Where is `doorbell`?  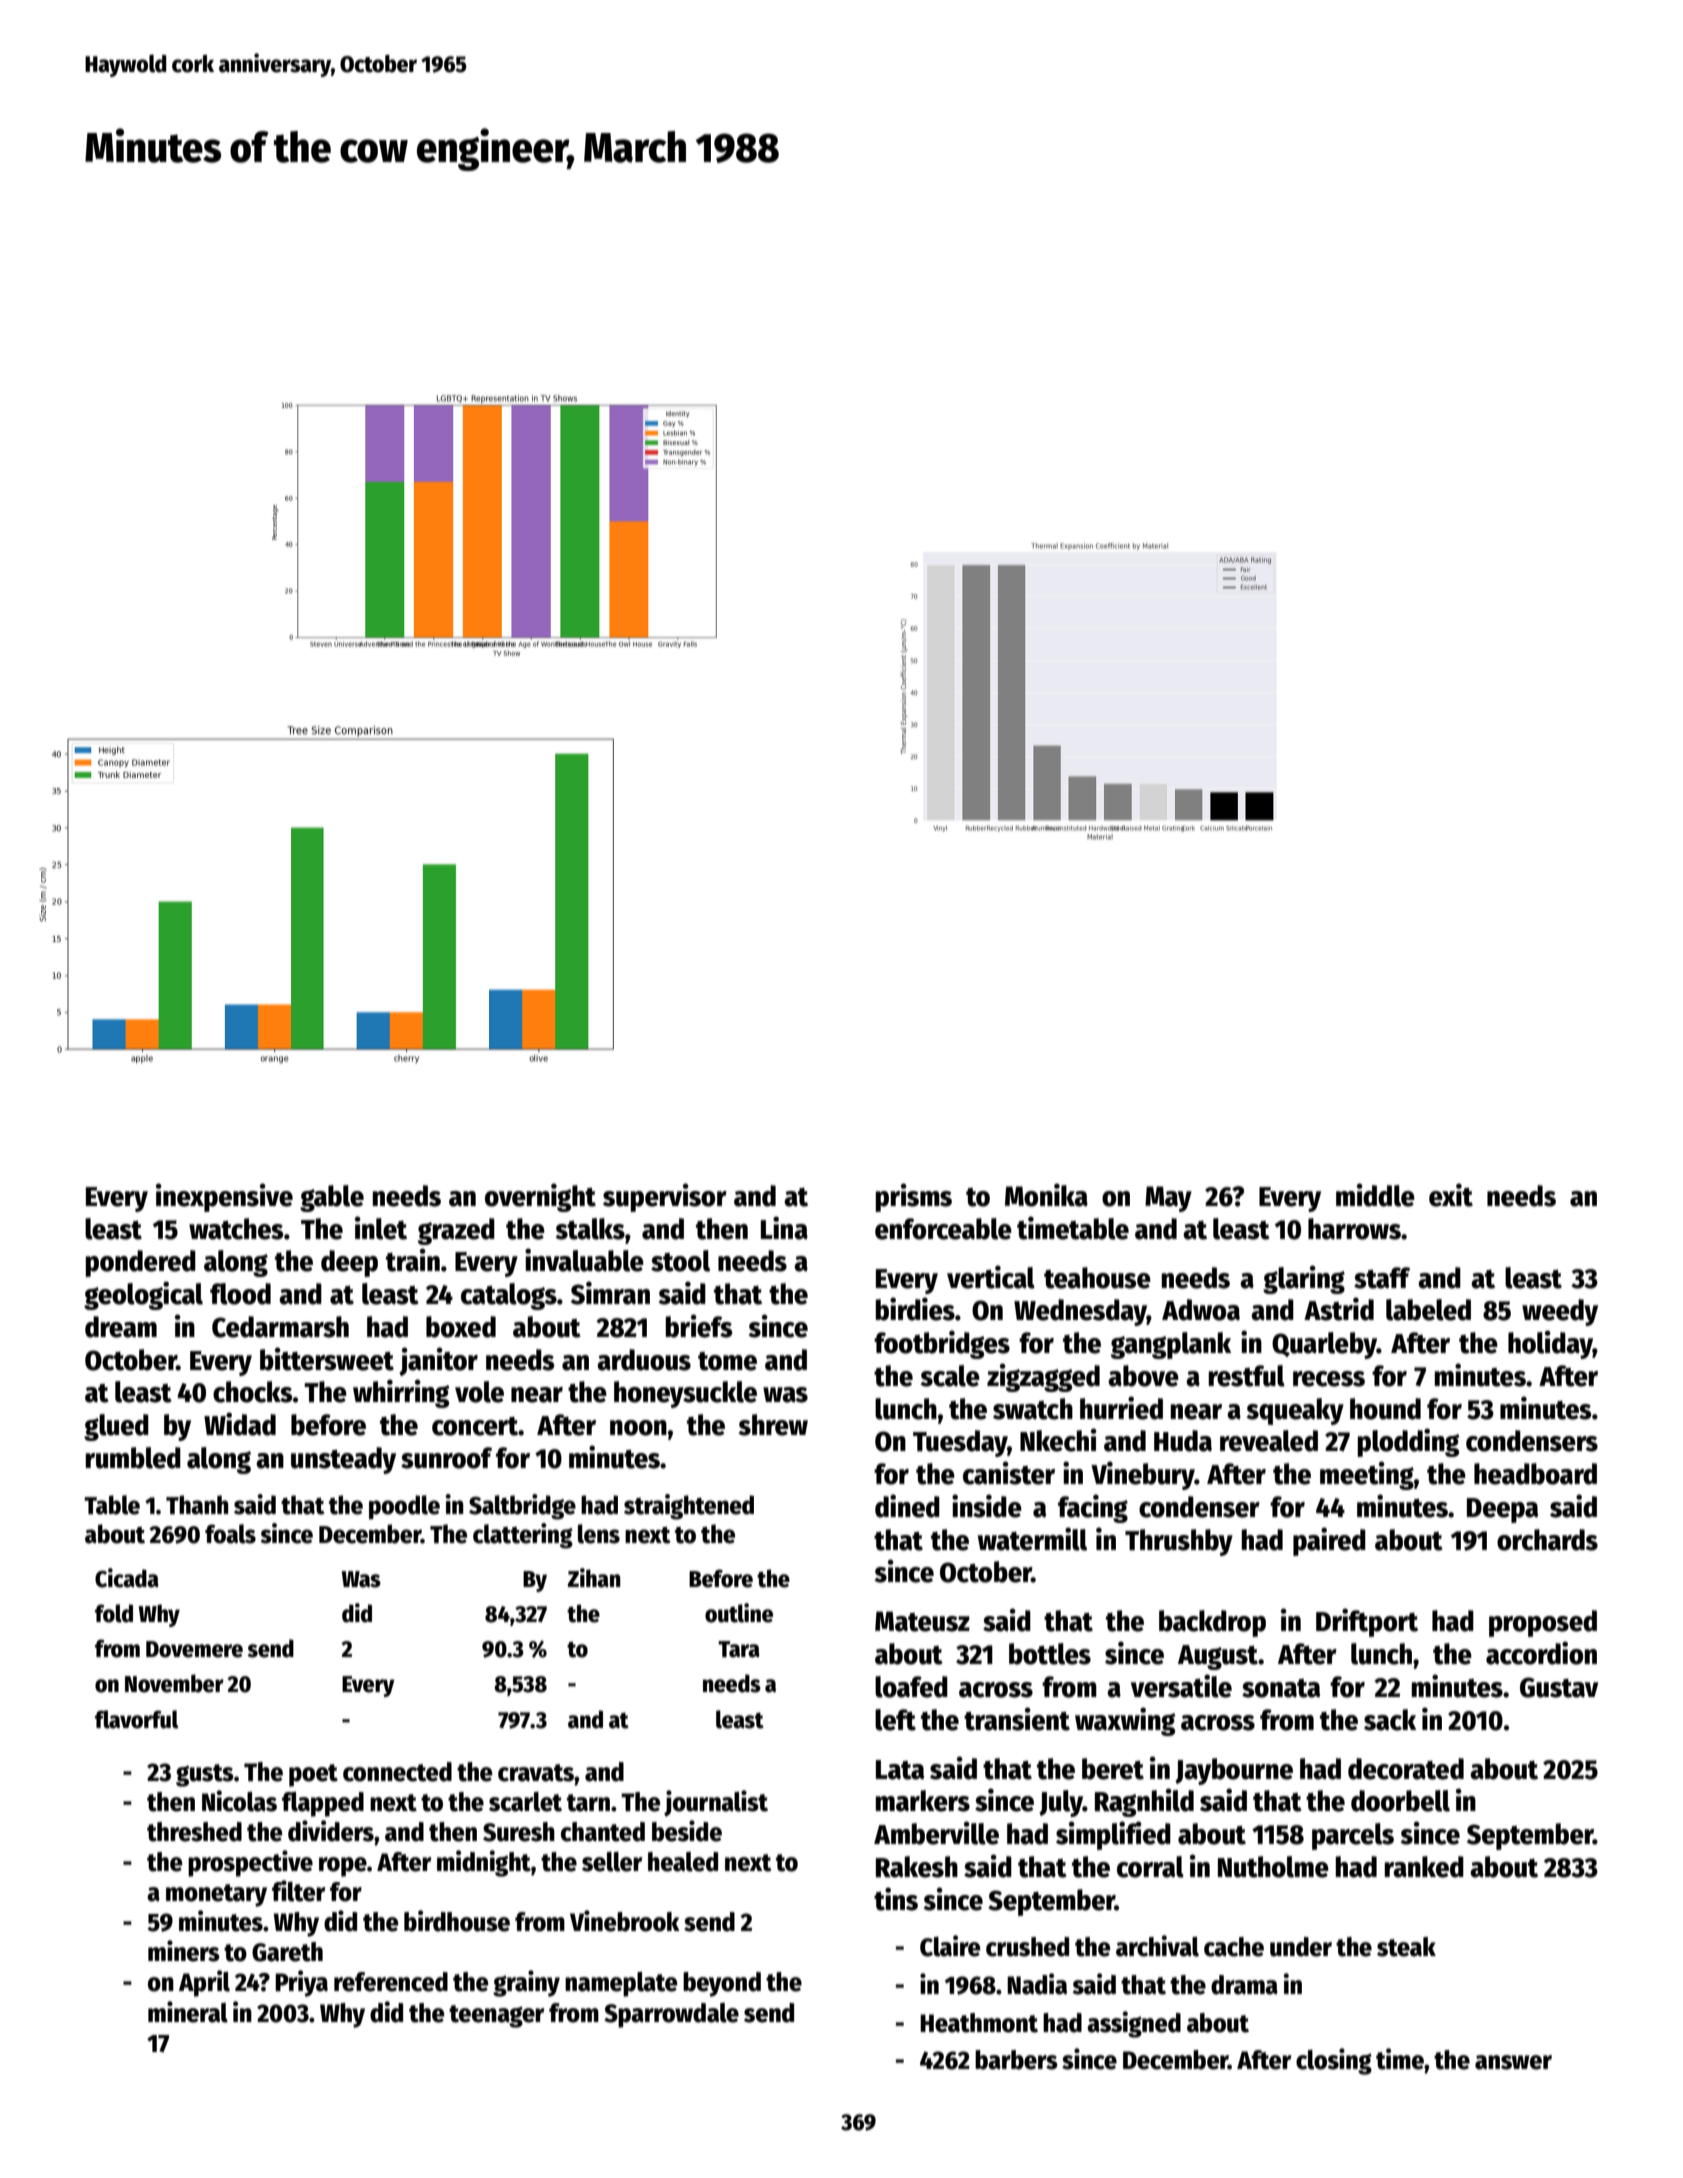
doorbell is located at coordinates (1400, 1801).
